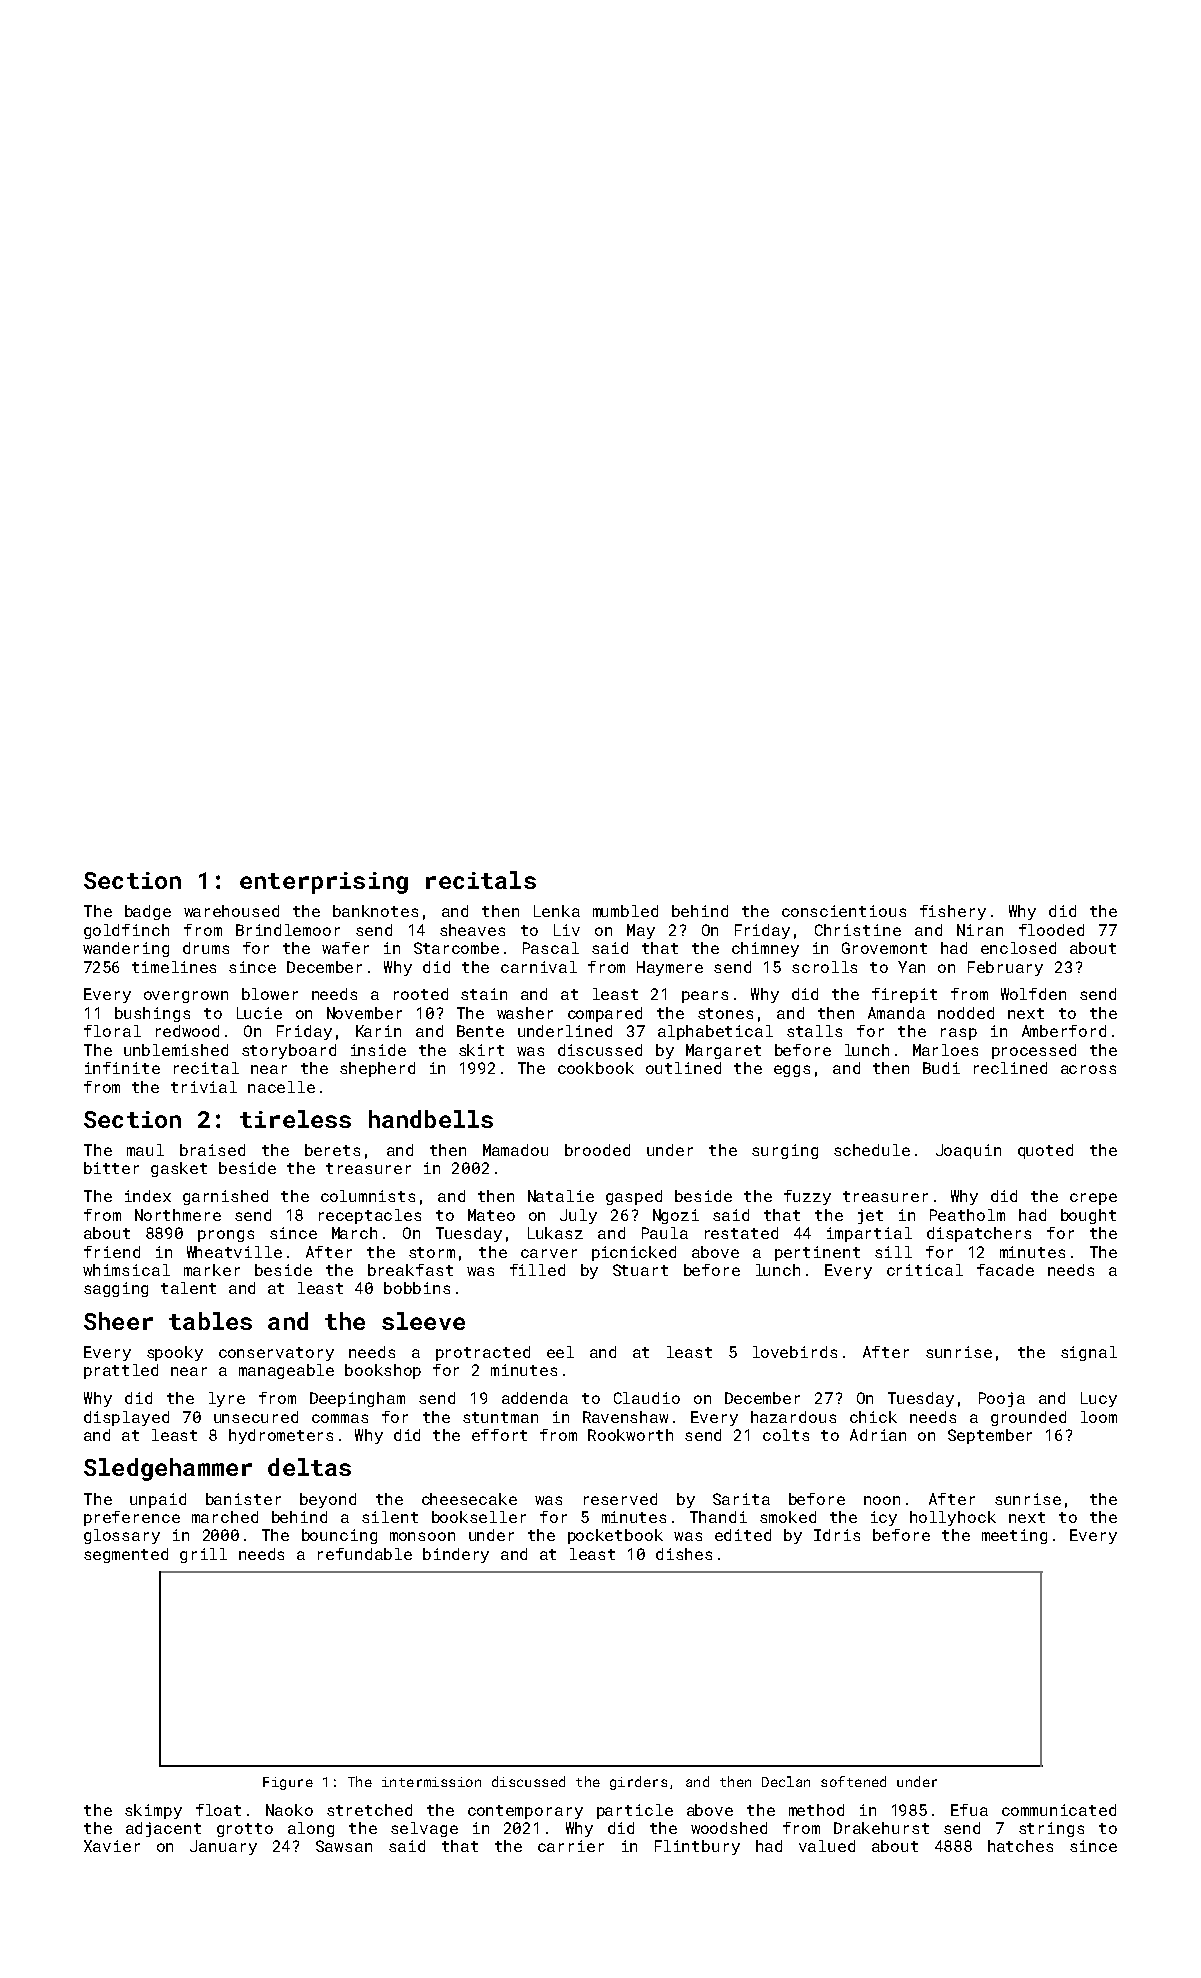  Describe the element at coordinates (1059, 1810) in the image. I see `communicated` at that location.
